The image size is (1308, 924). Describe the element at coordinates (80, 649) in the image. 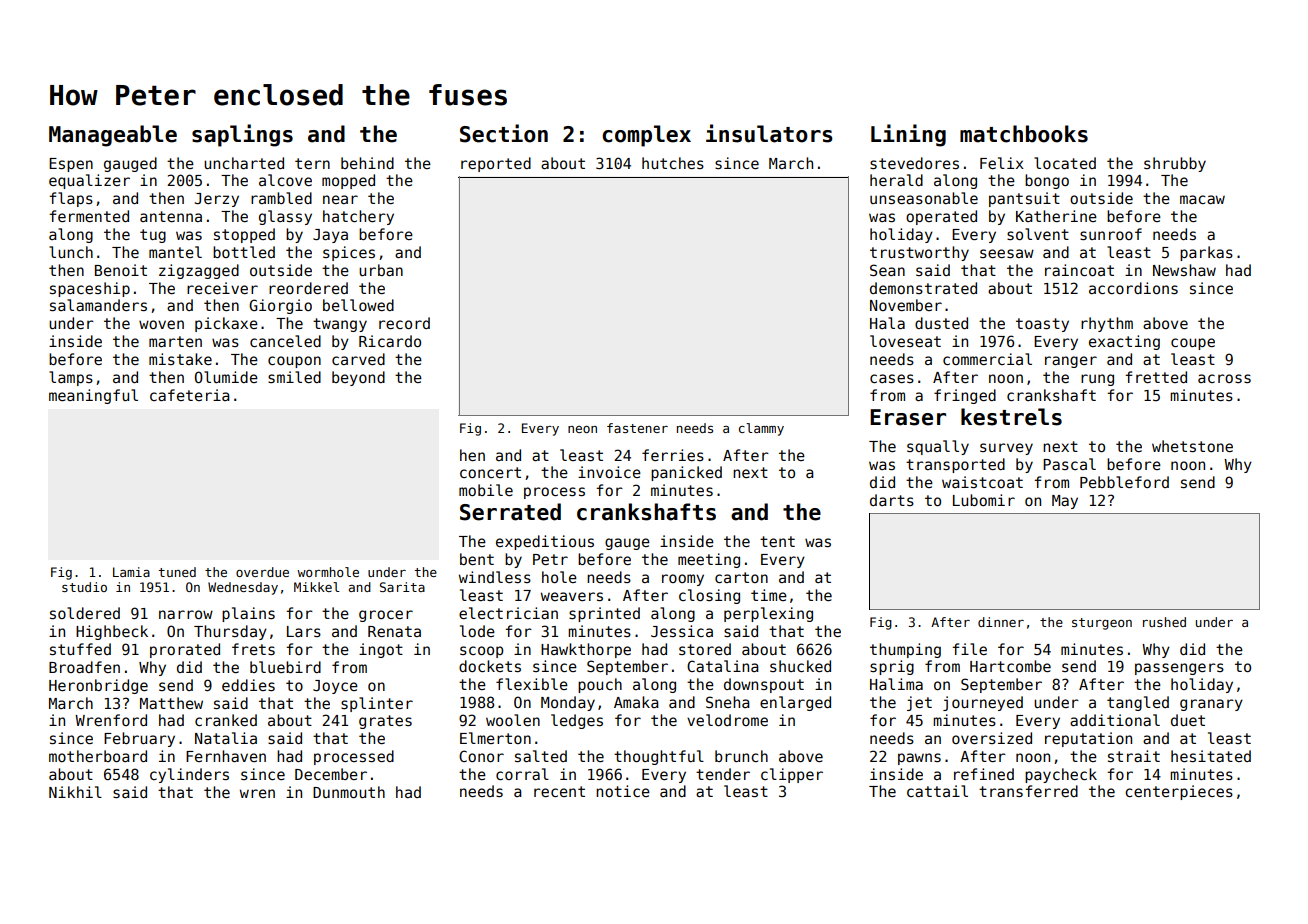

I see `stuffed` at that location.
